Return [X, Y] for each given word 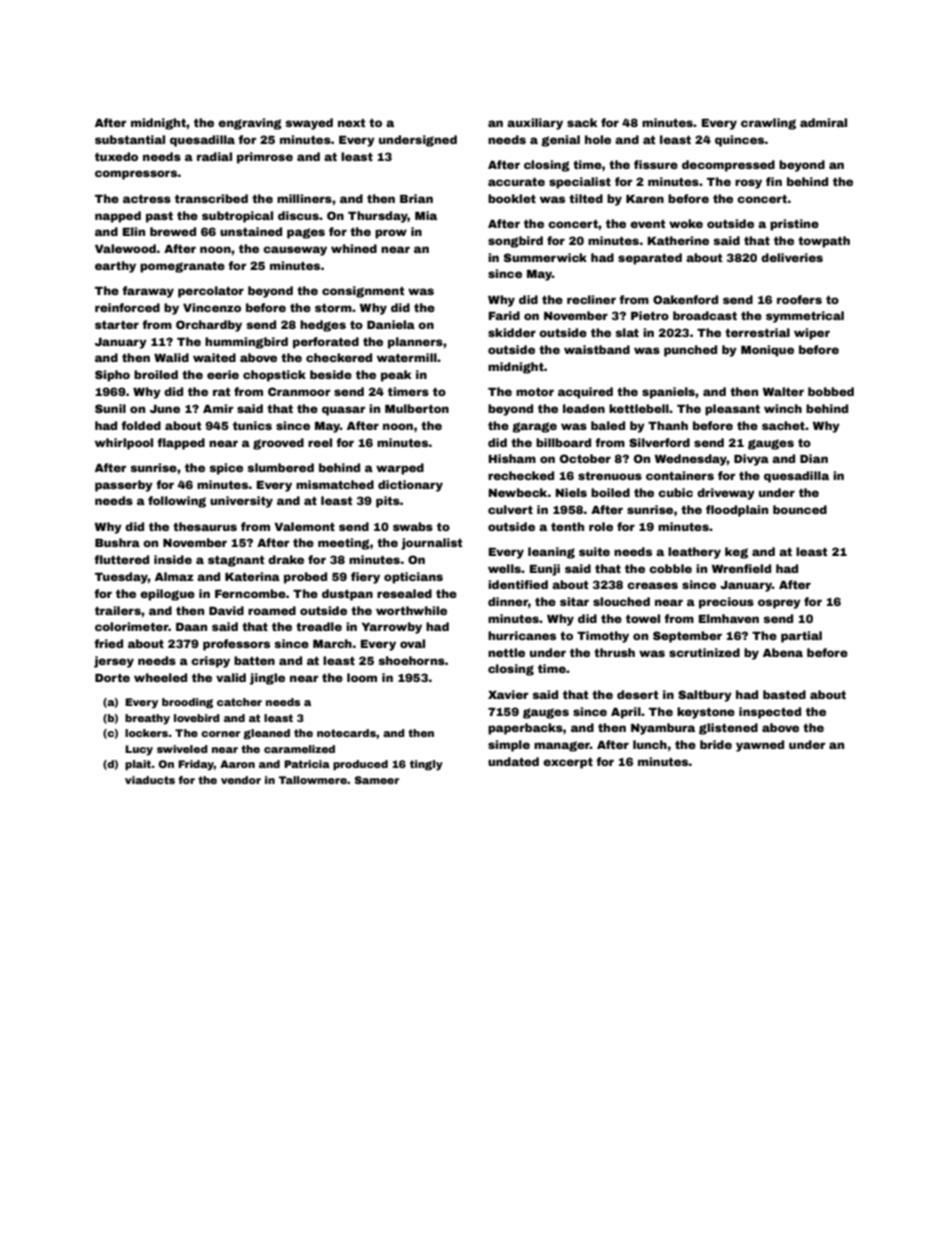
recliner [591, 299]
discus [298, 215]
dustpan [347, 595]
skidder [512, 332]
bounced [800, 509]
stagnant [236, 561]
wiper [812, 334]
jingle [267, 679]
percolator [211, 292]
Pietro [650, 315]
